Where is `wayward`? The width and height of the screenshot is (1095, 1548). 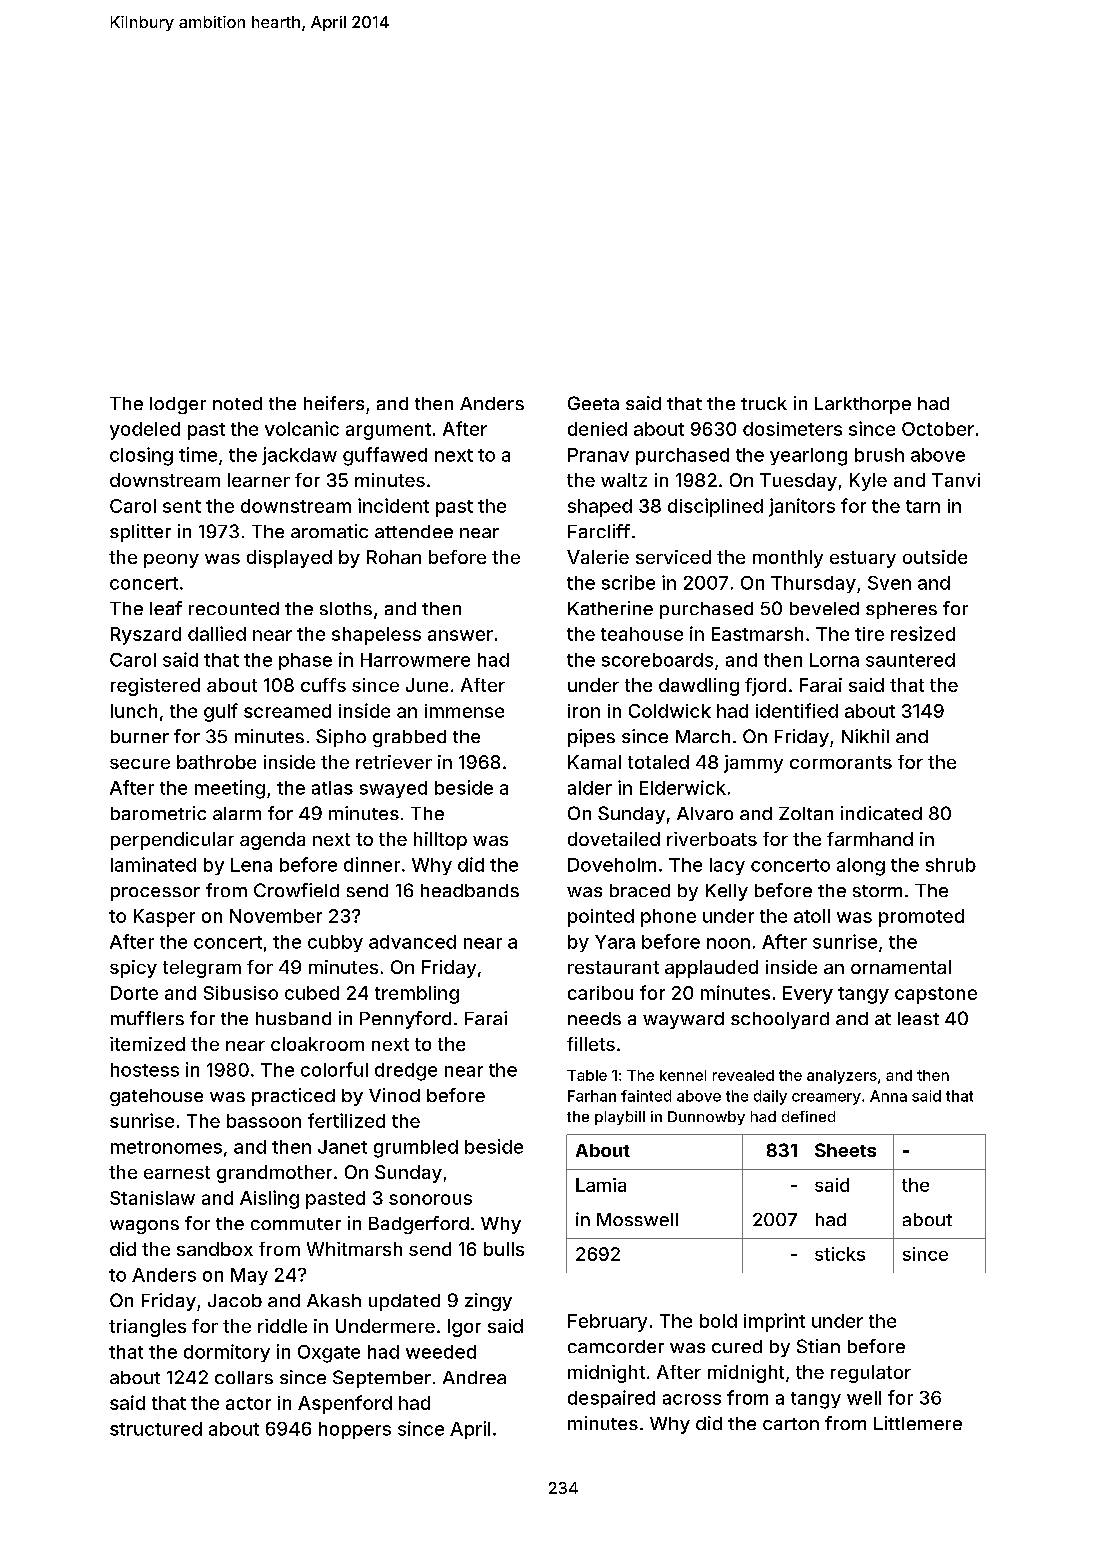 wayward is located at coordinates (683, 1020).
